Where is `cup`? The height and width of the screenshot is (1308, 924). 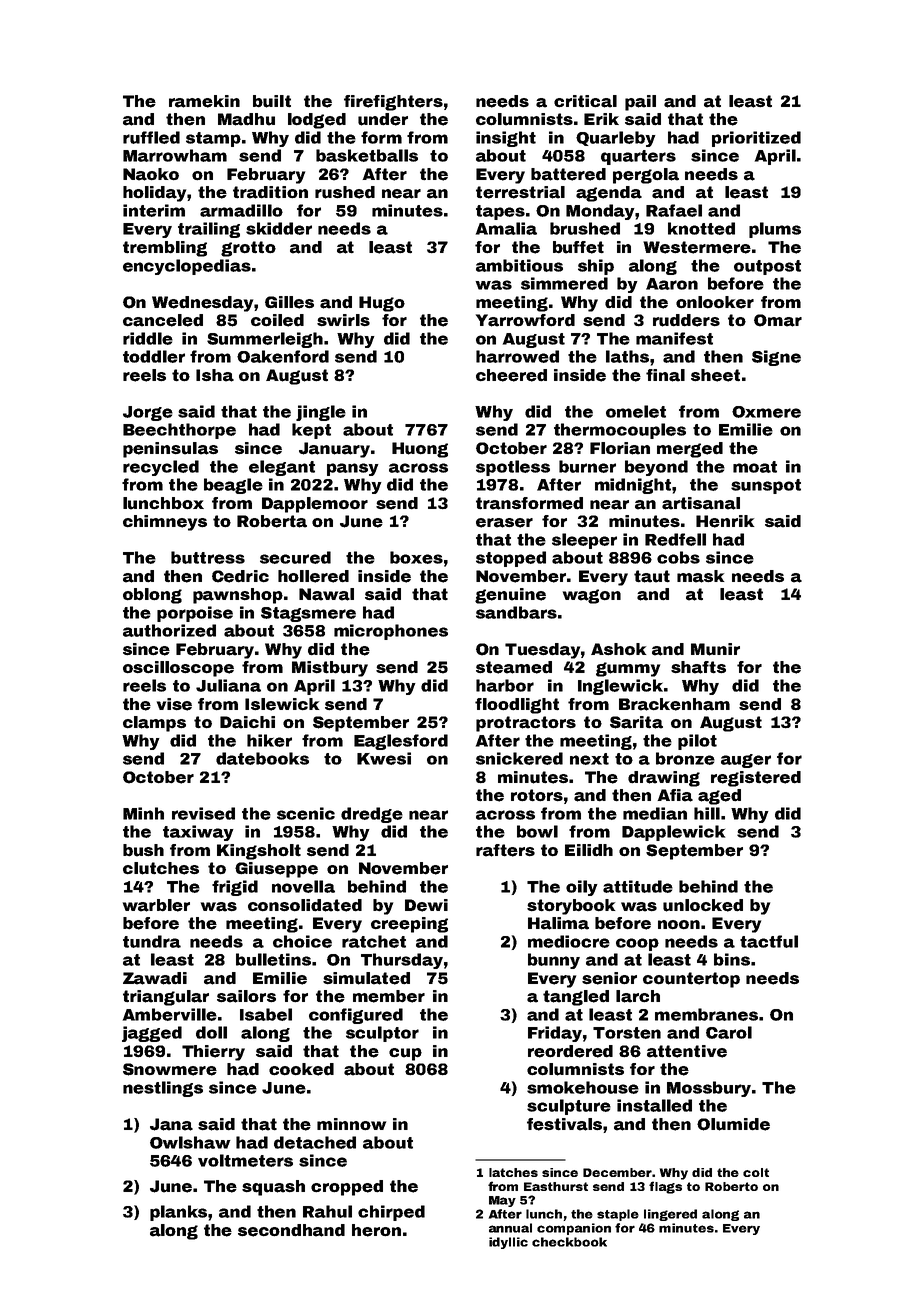 cup is located at coordinates (405, 1054).
